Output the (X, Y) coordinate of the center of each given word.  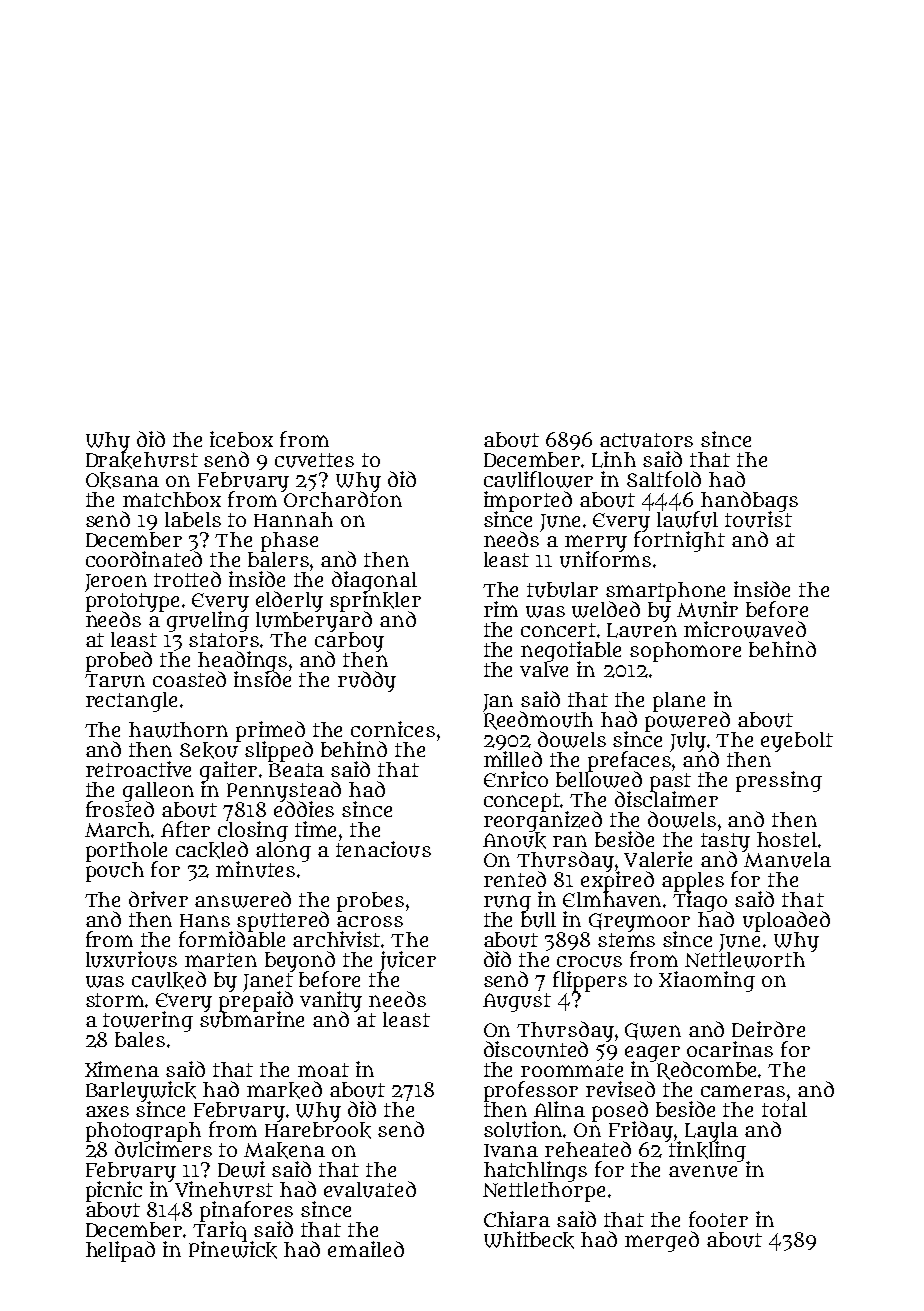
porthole (126, 851)
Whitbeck (529, 1240)
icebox (241, 439)
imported (528, 501)
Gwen (653, 1031)
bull (538, 920)
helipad (120, 1251)
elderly (289, 601)
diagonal (374, 581)
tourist (758, 520)
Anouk (514, 840)
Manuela (787, 860)
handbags (749, 501)
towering (148, 1021)
